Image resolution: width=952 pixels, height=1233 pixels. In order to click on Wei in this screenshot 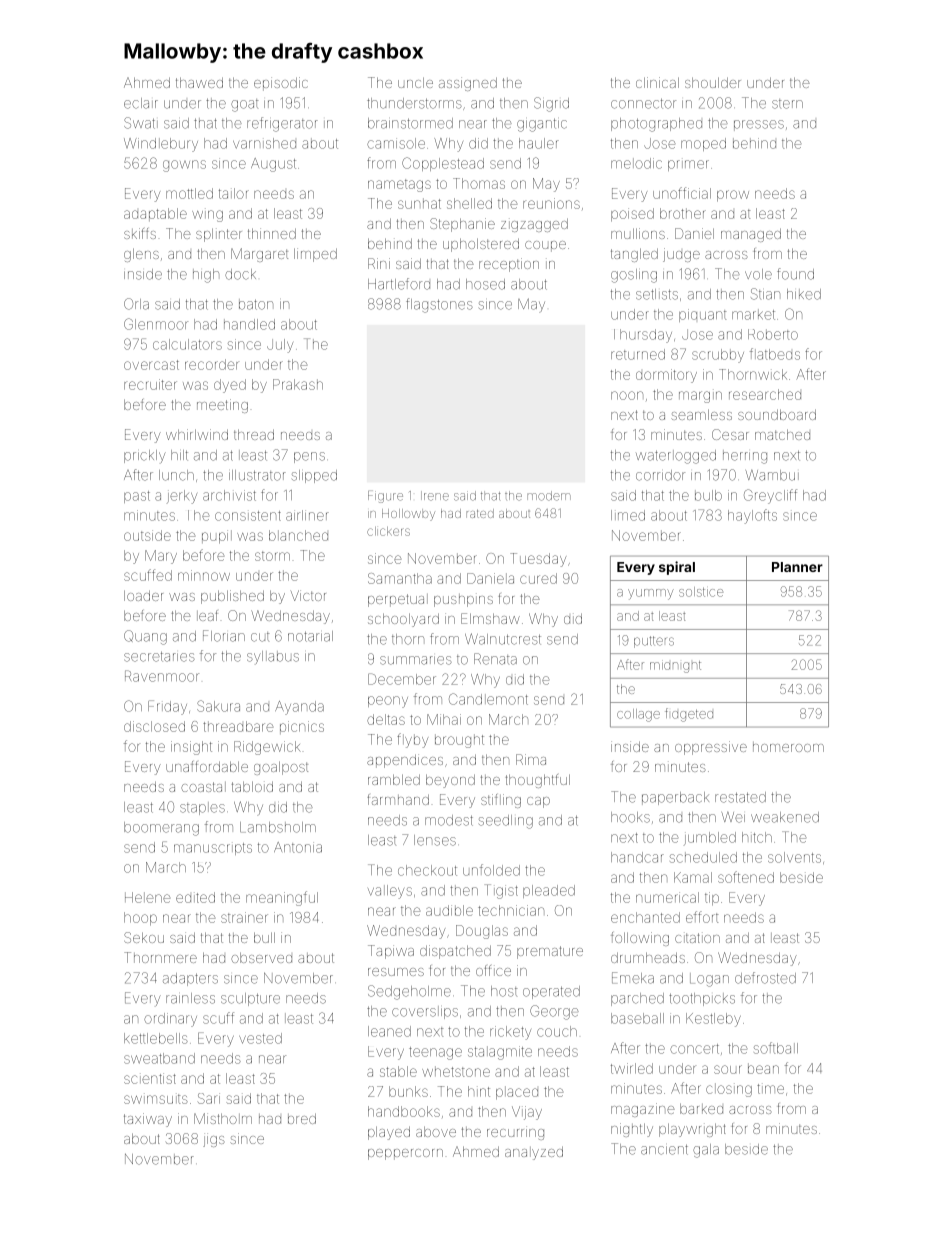, I will do `click(733, 817)`.
